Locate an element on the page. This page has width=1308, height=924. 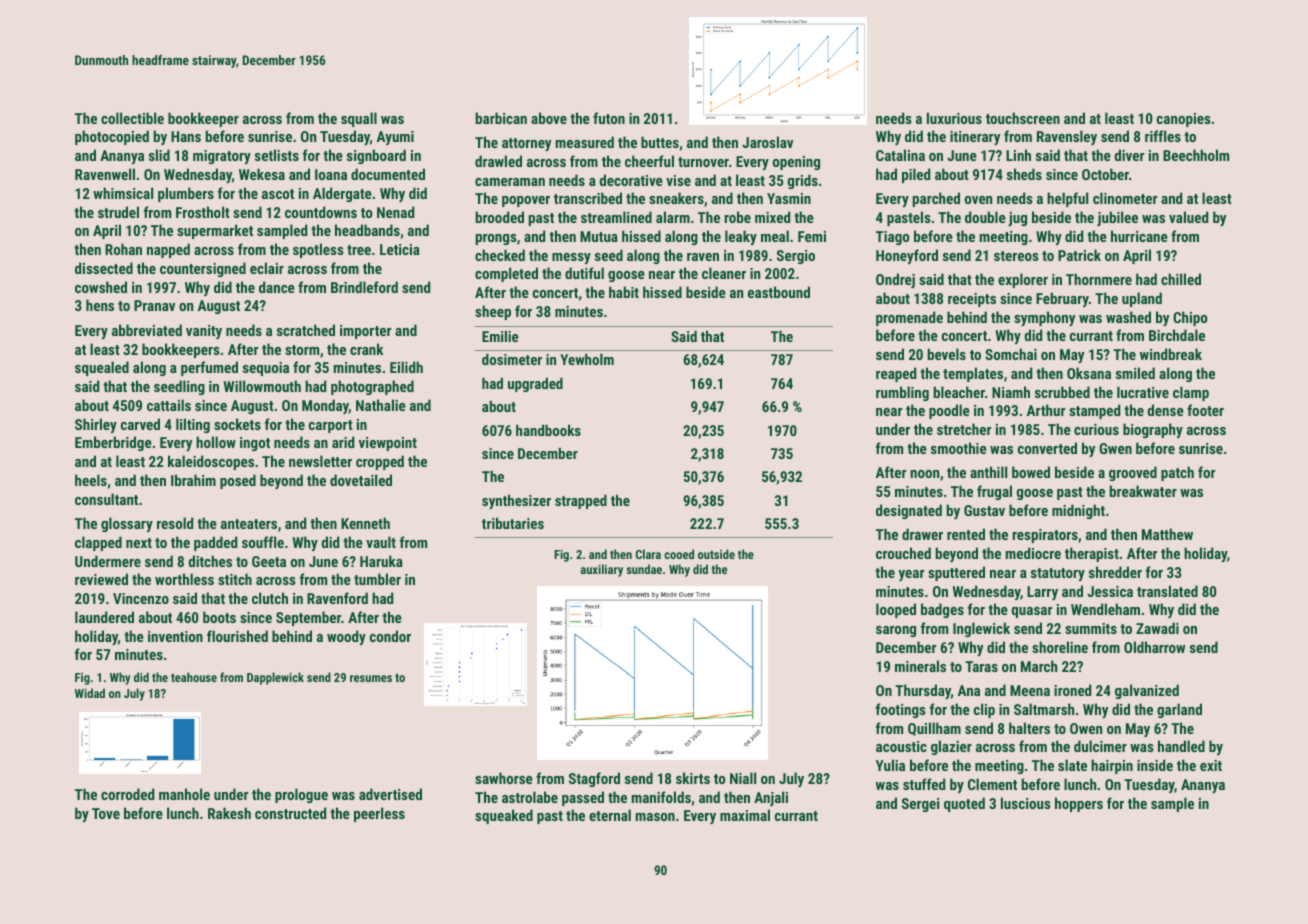
tumbler is located at coordinates (377, 579).
